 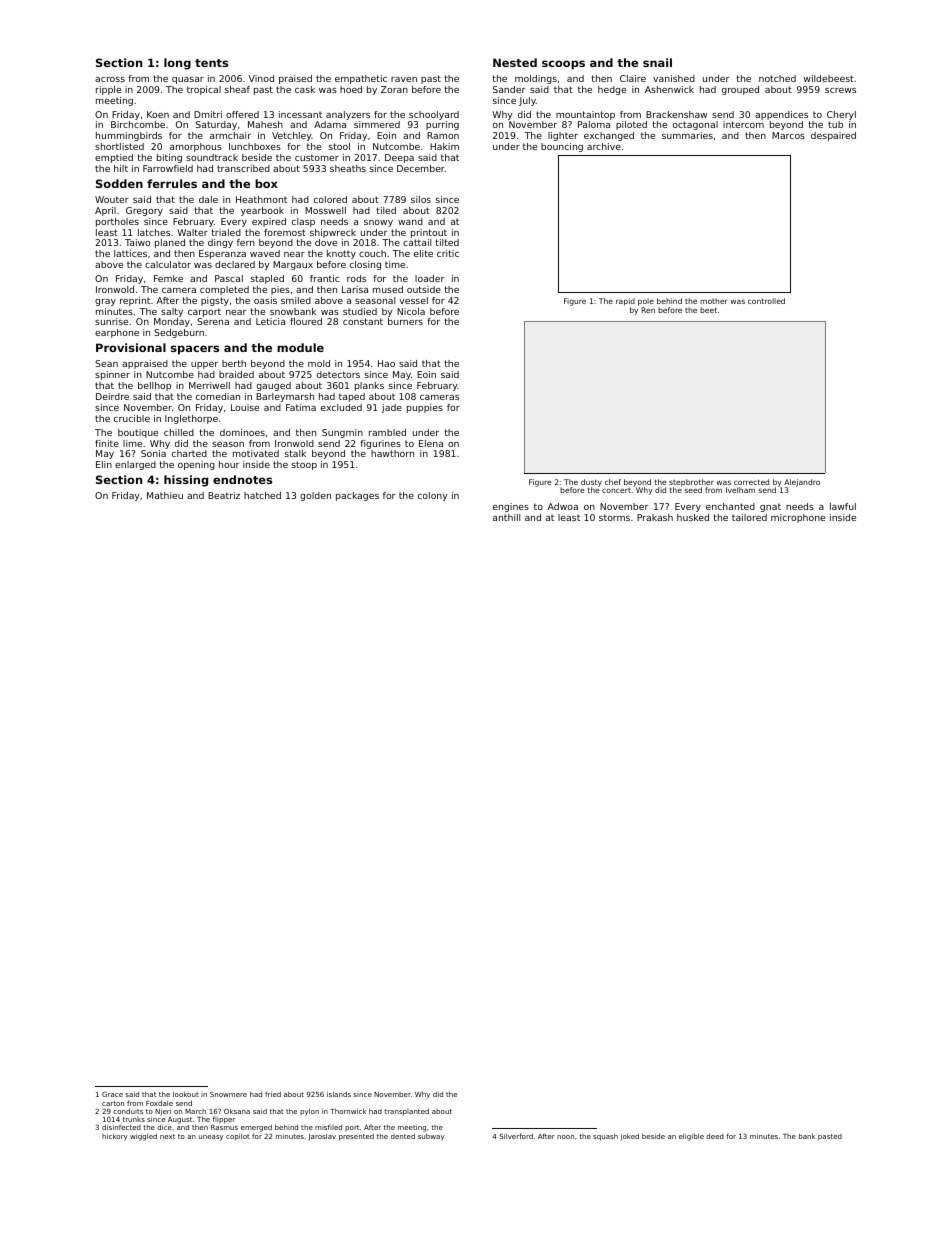 I want to click on sheaths, so click(x=348, y=168).
